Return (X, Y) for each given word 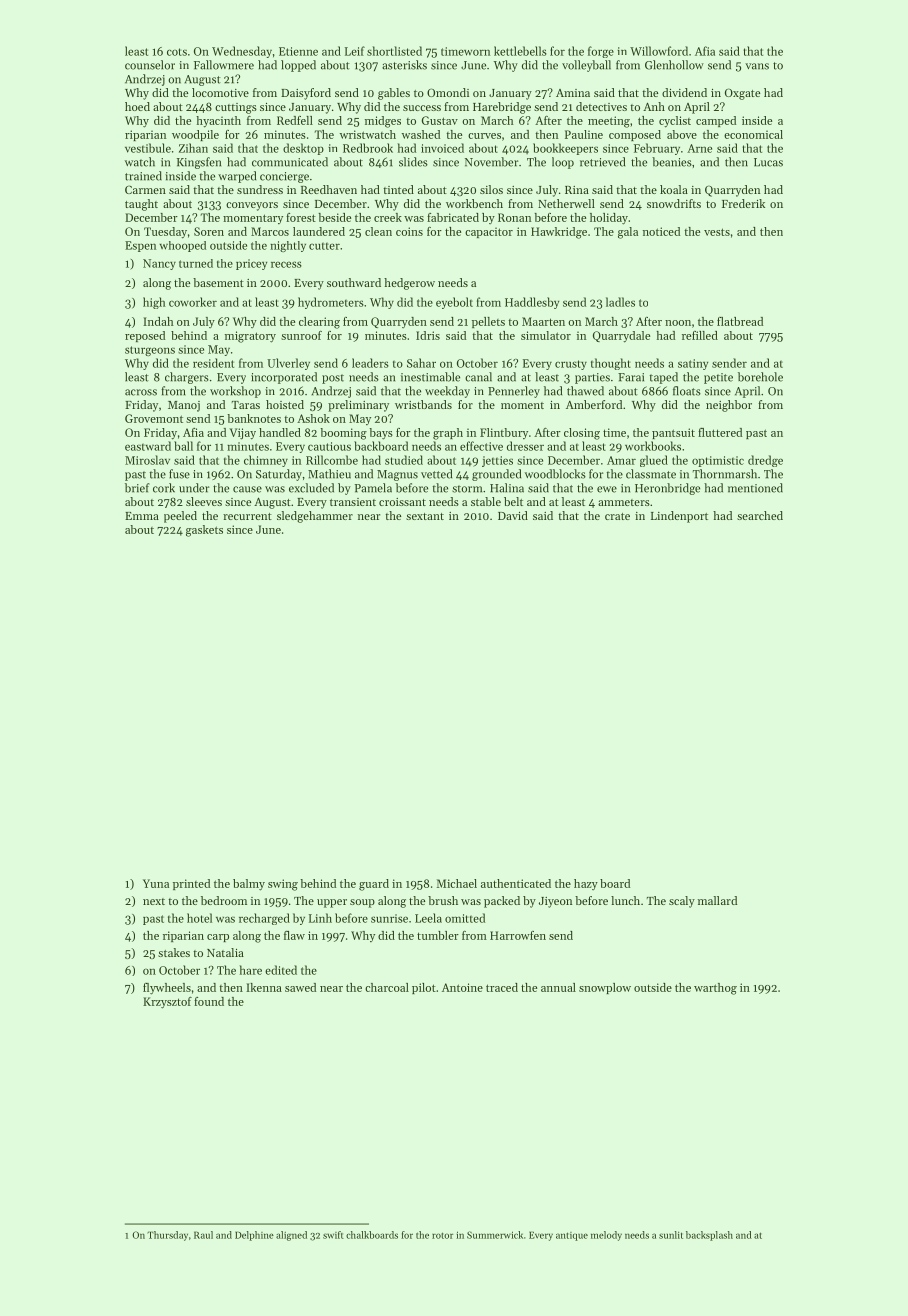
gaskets (204, 531)
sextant (425, 516)
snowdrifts (674, 203)
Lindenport (679, 517)
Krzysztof (167, 1003)
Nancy (159, 264)
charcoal (387, 987)
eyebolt (454, 303)
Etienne (298, 51)
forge (601, 52)
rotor (442, 1235)
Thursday (167, 1236)
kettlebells (520, 51)
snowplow (605, 988)
